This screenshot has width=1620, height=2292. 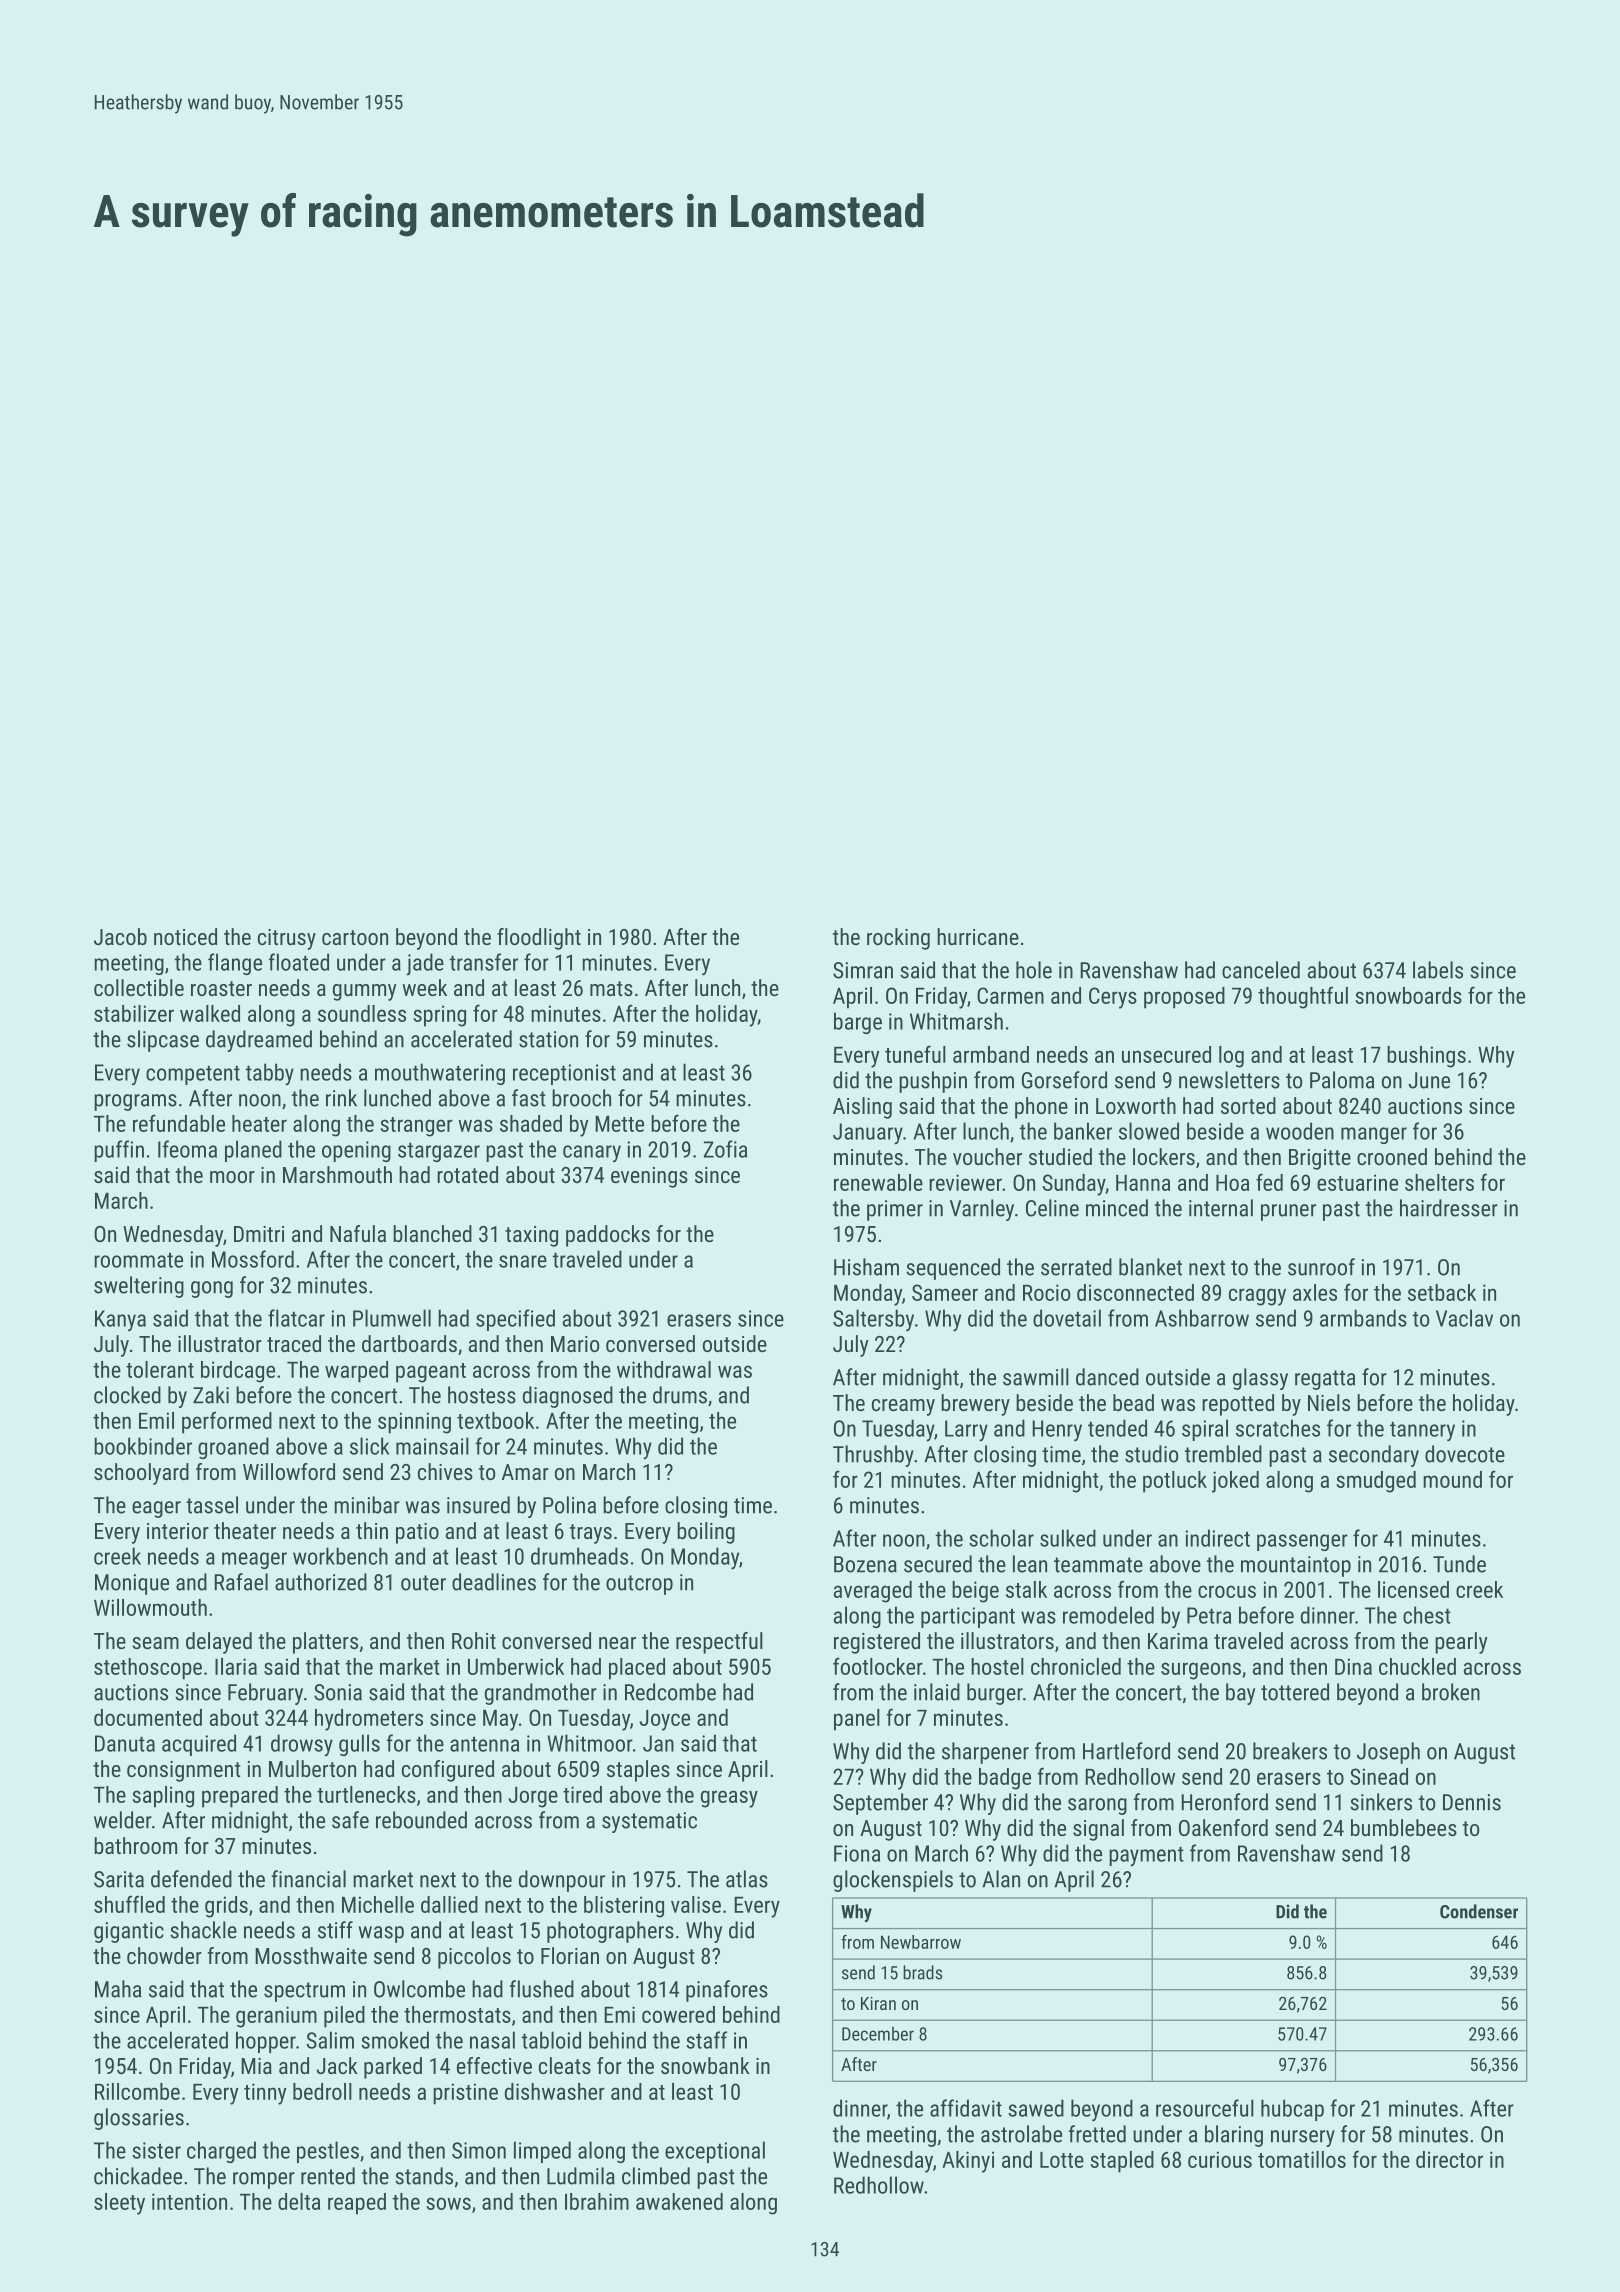 I want to click on bookbinder, so click(x=143, y=1446).
